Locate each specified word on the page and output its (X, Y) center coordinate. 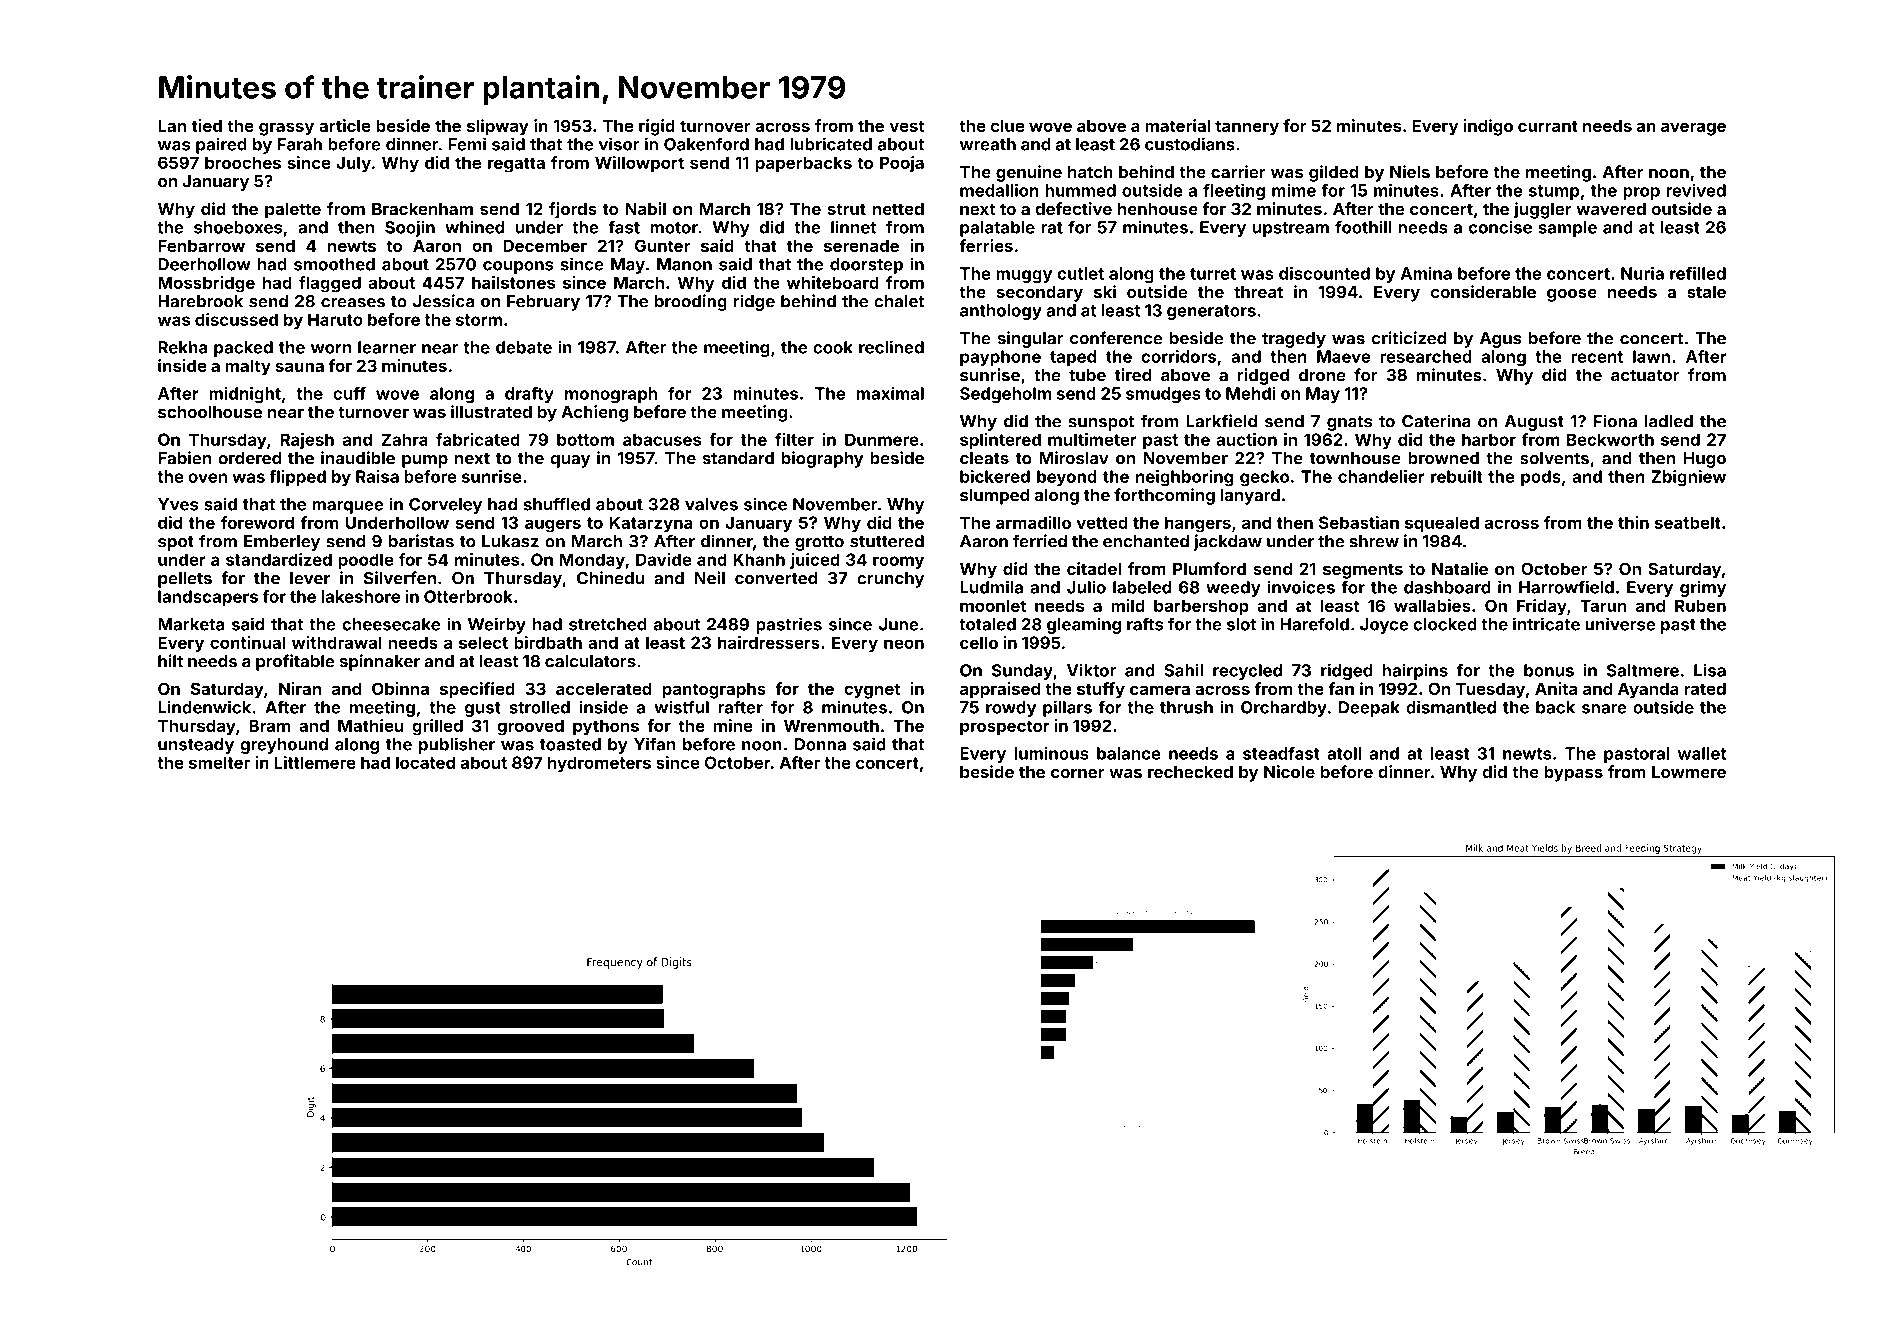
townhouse (1355, 458)
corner (1078, 773)
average (1693, 129)
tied (207, 125)
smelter (219, 762)
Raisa (377, 476)
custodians (1190, 144)
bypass (1573, 774)
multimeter (1092, 439)
